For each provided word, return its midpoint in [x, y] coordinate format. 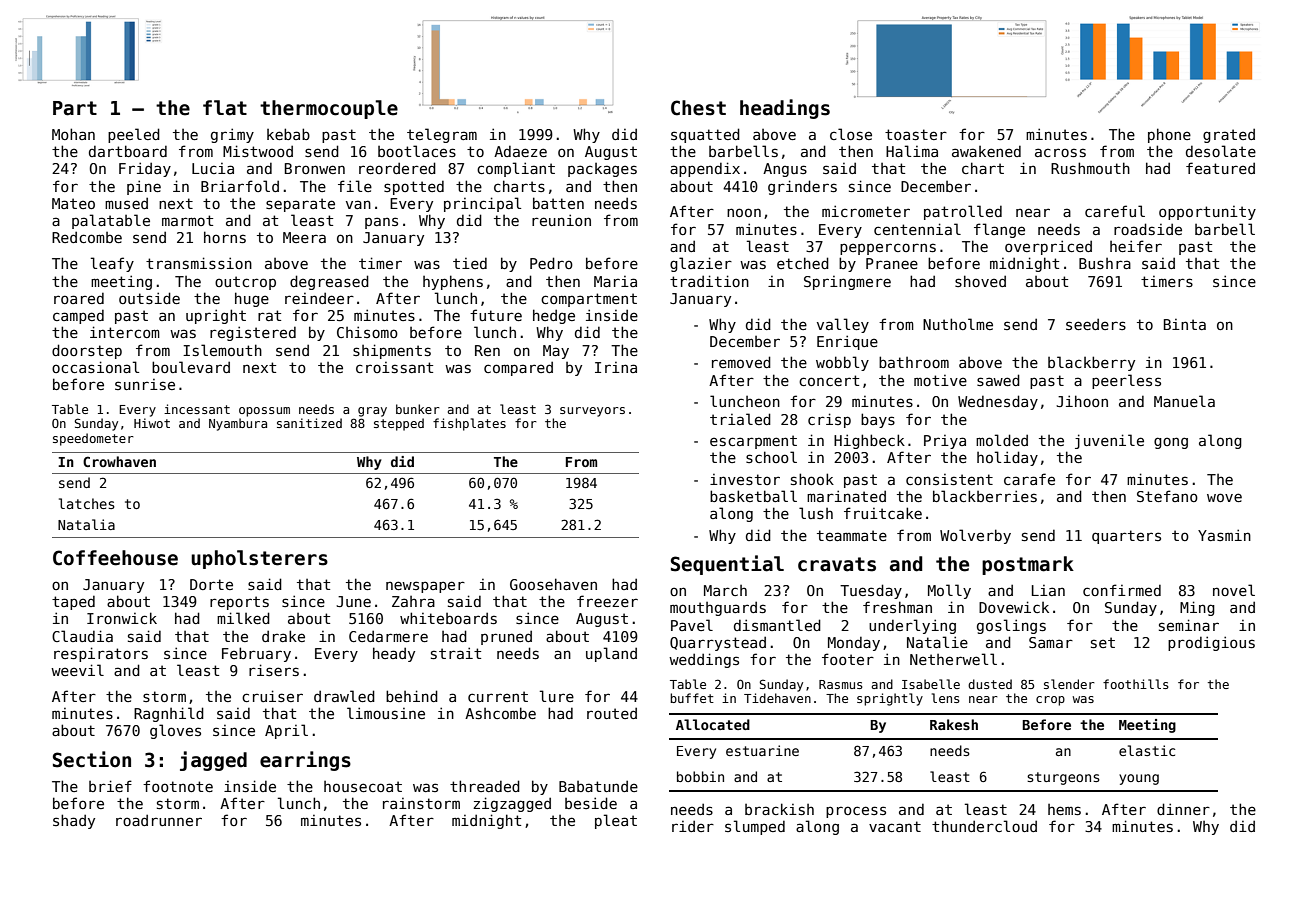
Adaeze [520, 151]
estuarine [762, 750]
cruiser [272, 696]
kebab [288, 134]
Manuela [1184, 401]
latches [87, 503]
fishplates [469, 424]
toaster [916, 134]
